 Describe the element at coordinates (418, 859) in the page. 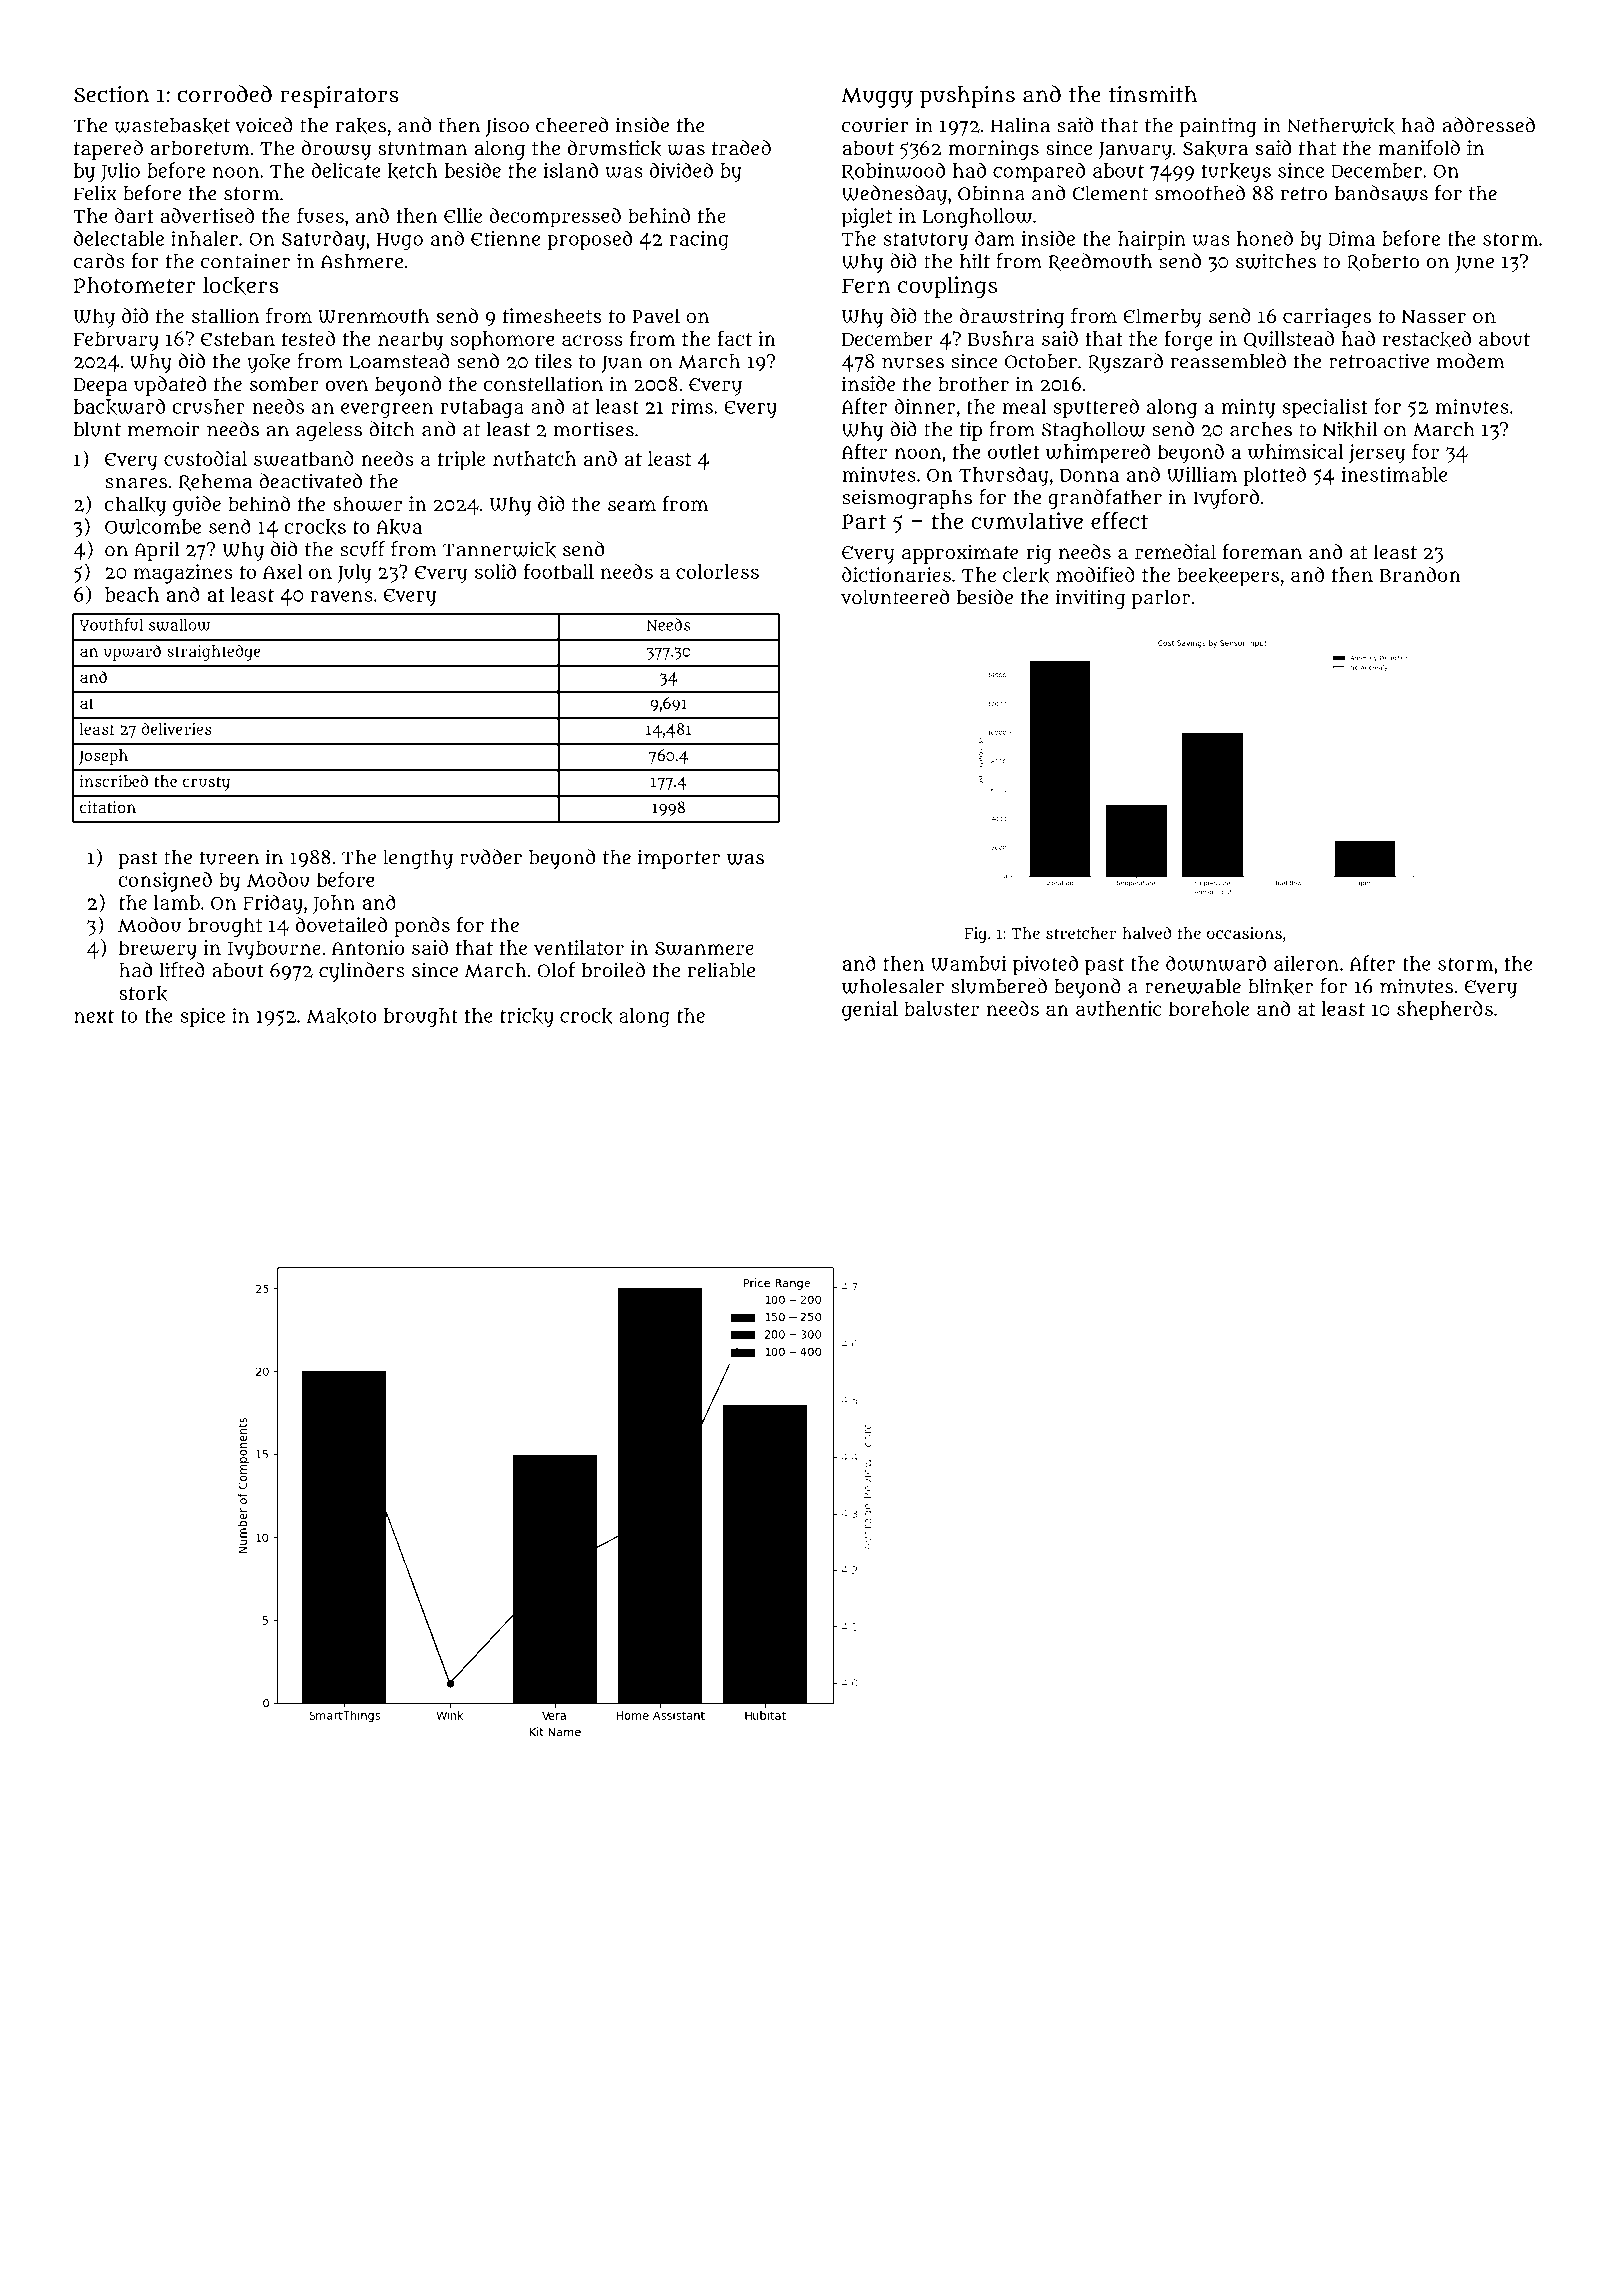

I see `lengthy` at that location.
